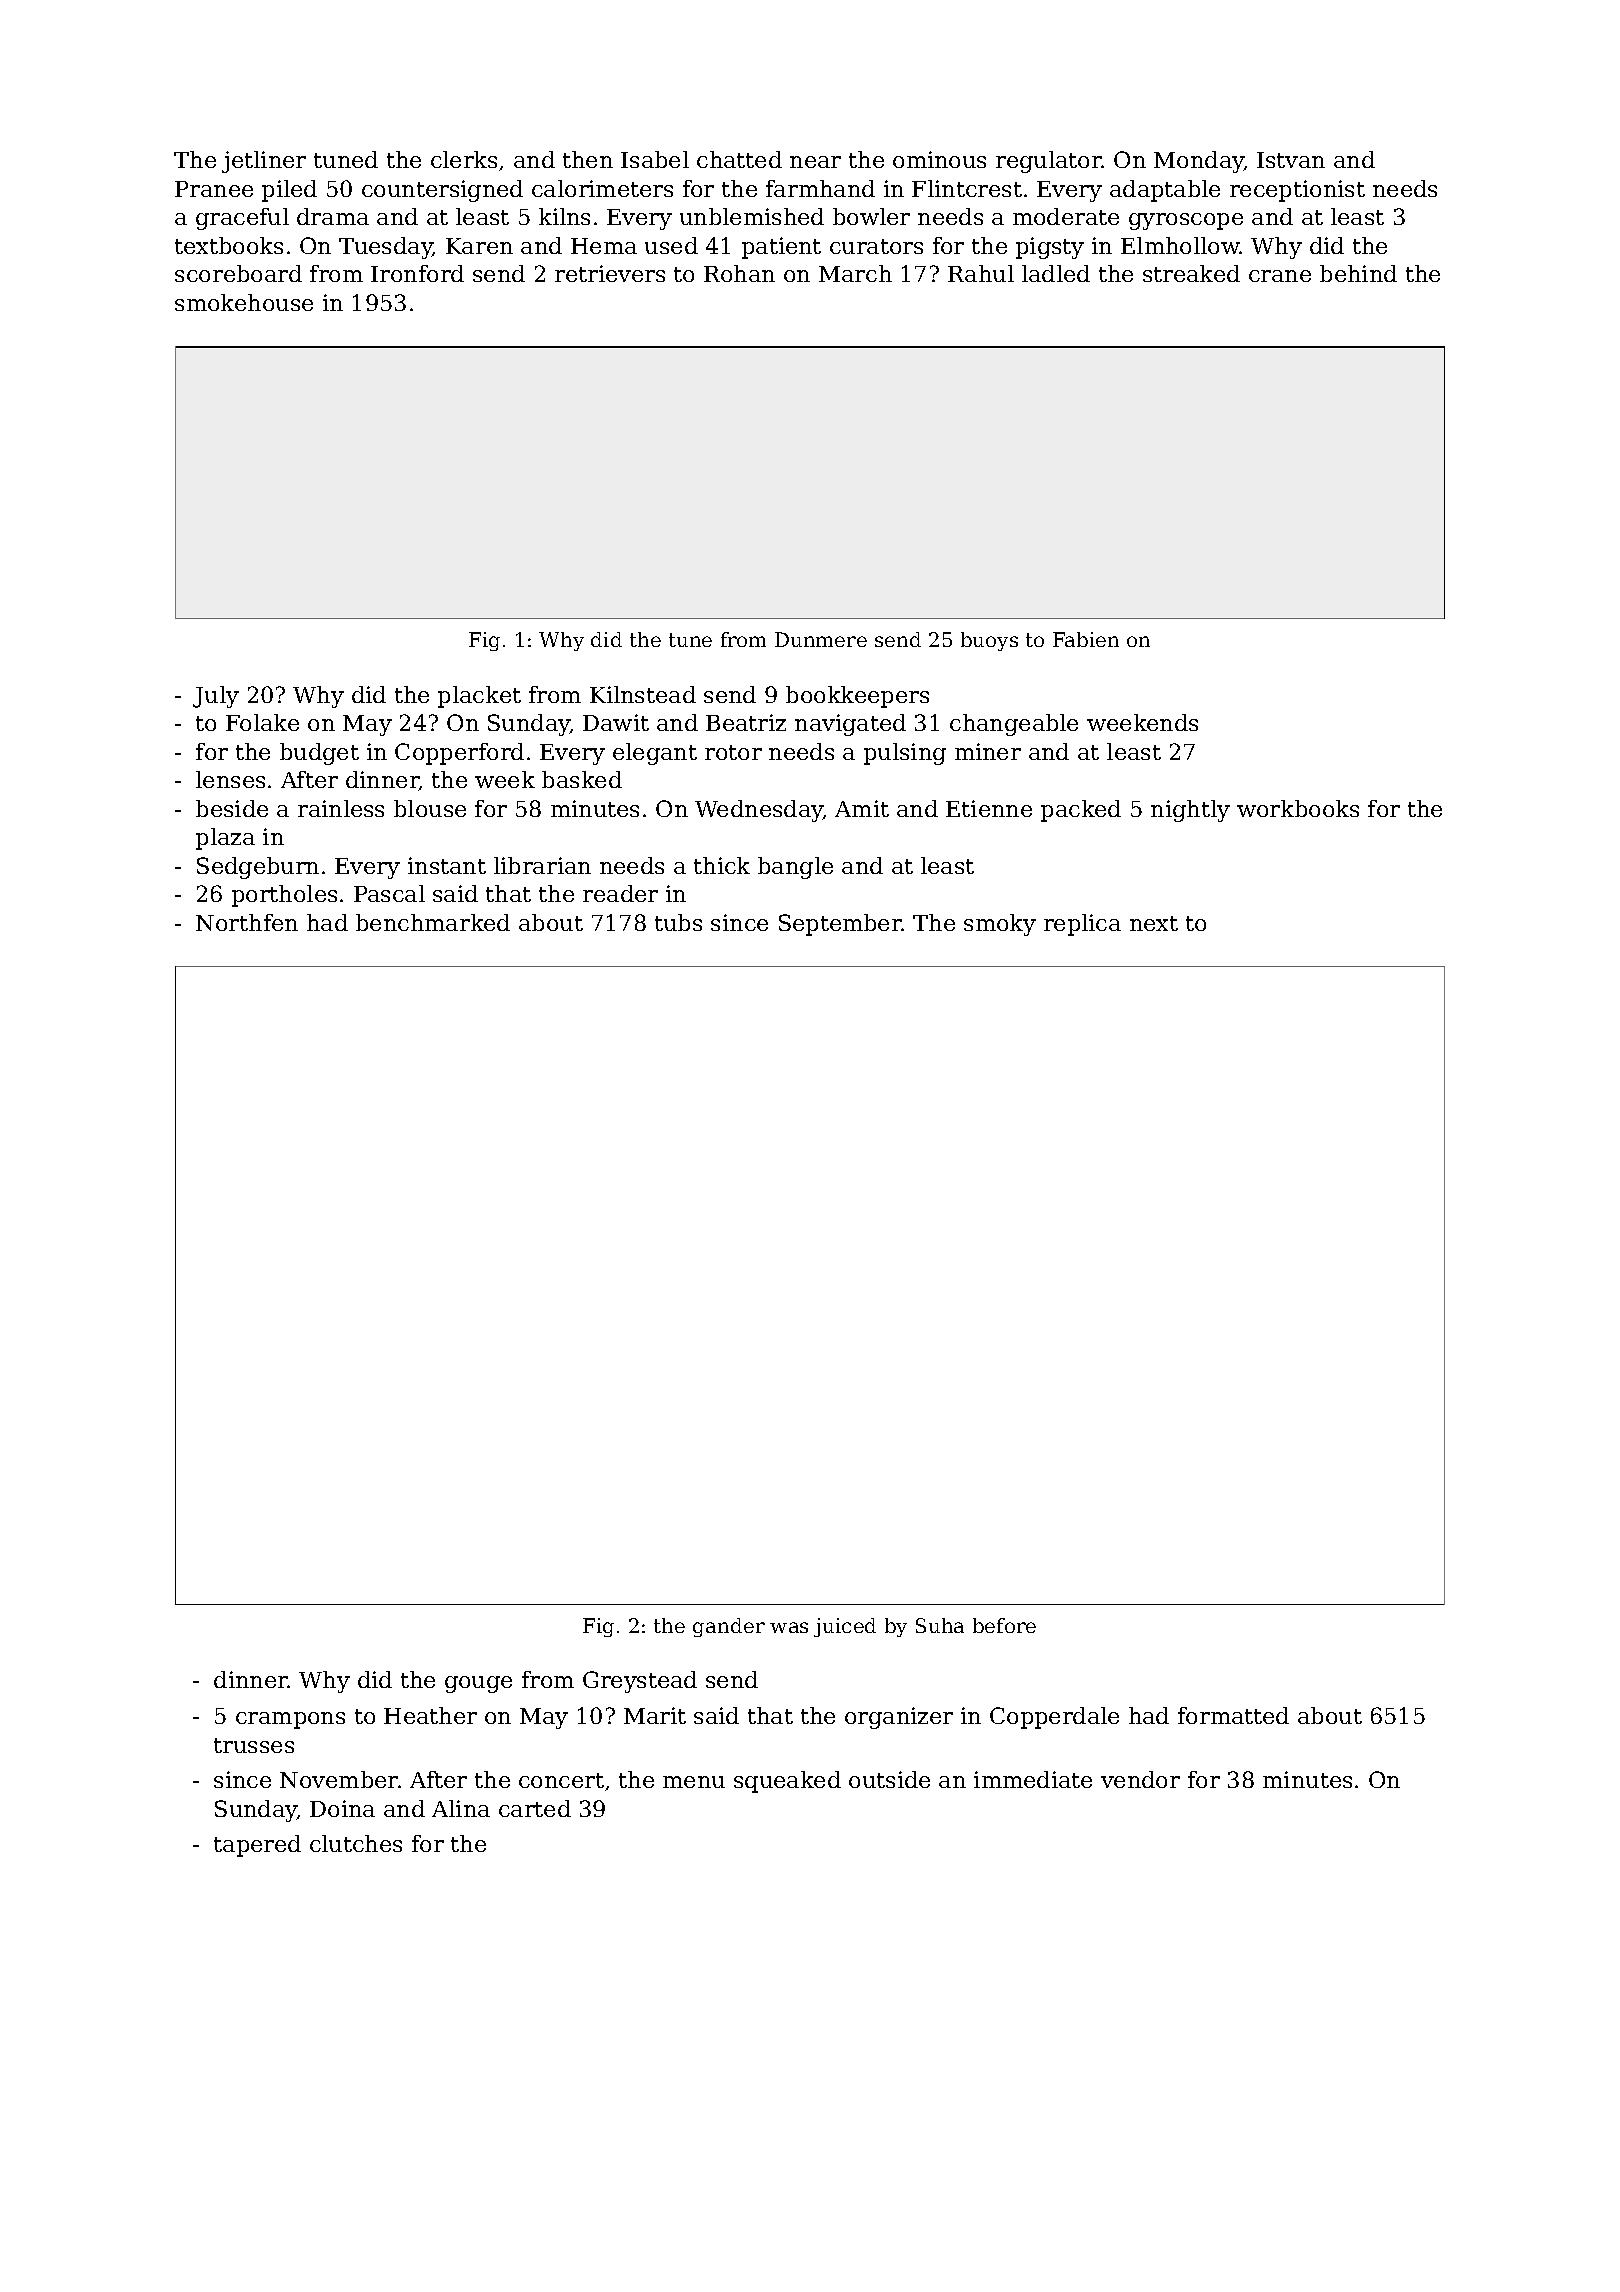 The height and width of the screenshot is (2292, 1620). What do you see at coordinates (1233, 1715) in the screenshot?
I see `formatted` at bounding box center [1233, 1715].
